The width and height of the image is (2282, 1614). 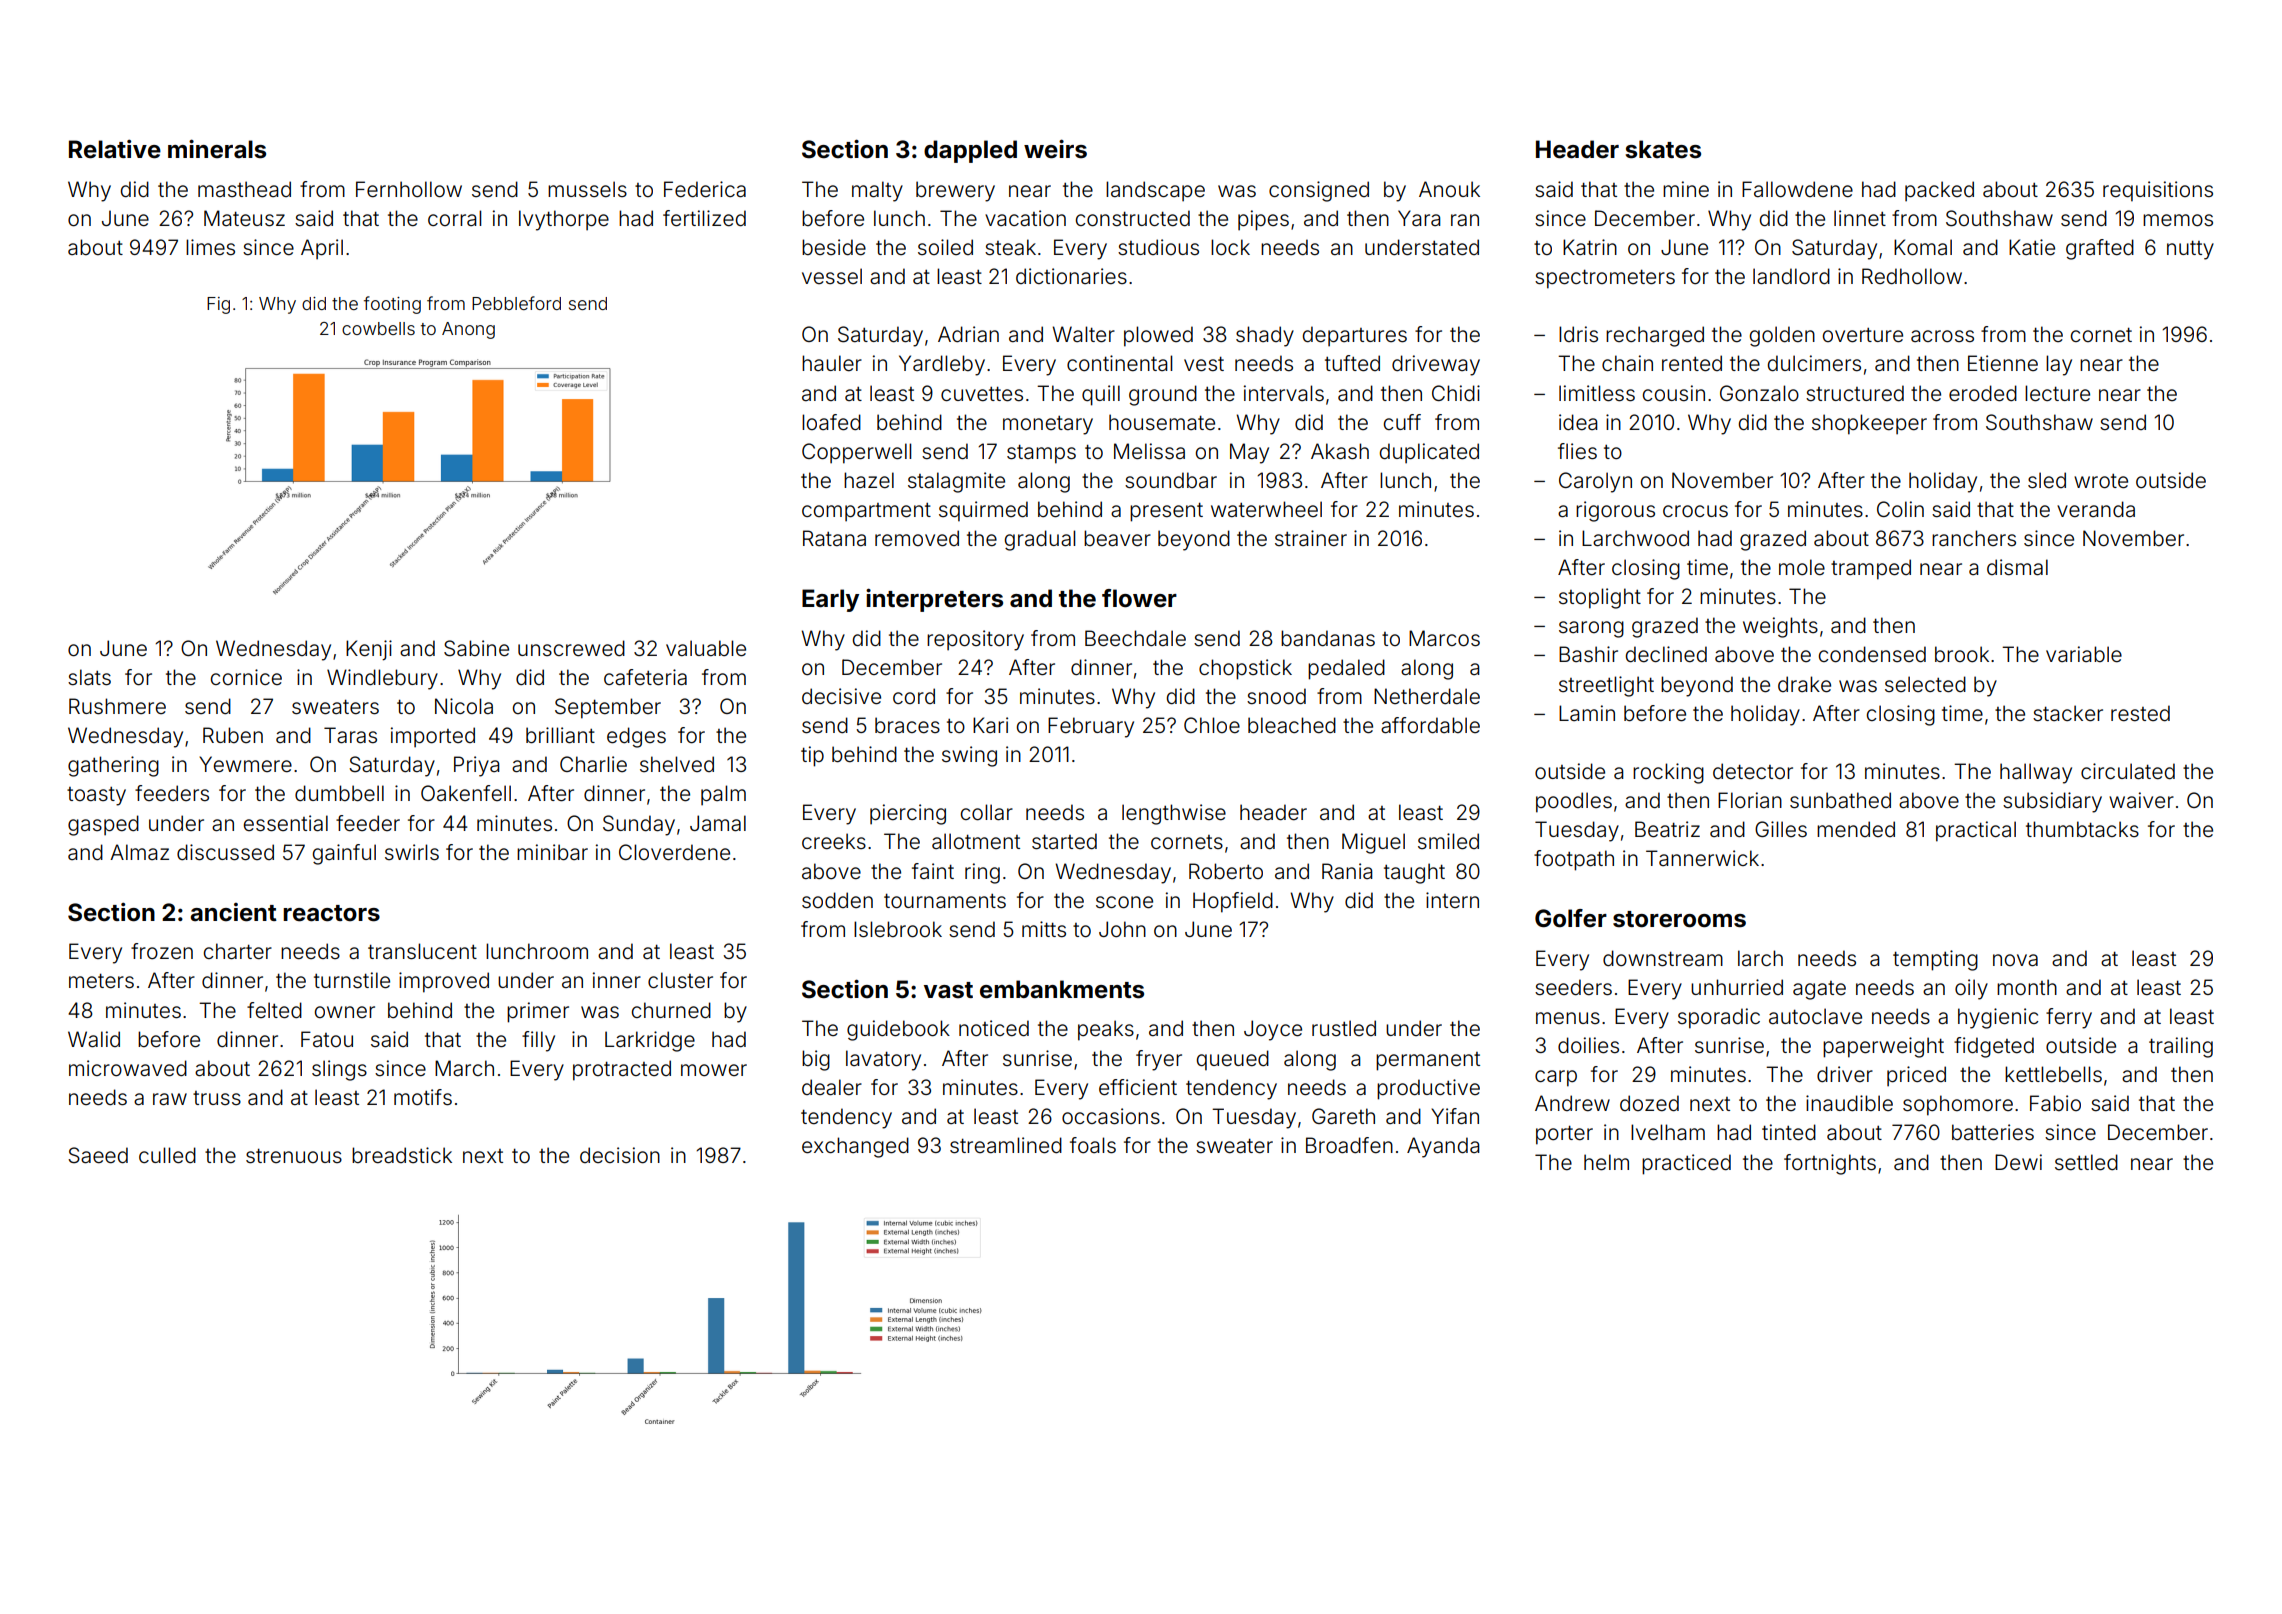 What do you see at coordinates (1872, 654) in the image?
I see `condensed` at bounding box center [1872, 654].
